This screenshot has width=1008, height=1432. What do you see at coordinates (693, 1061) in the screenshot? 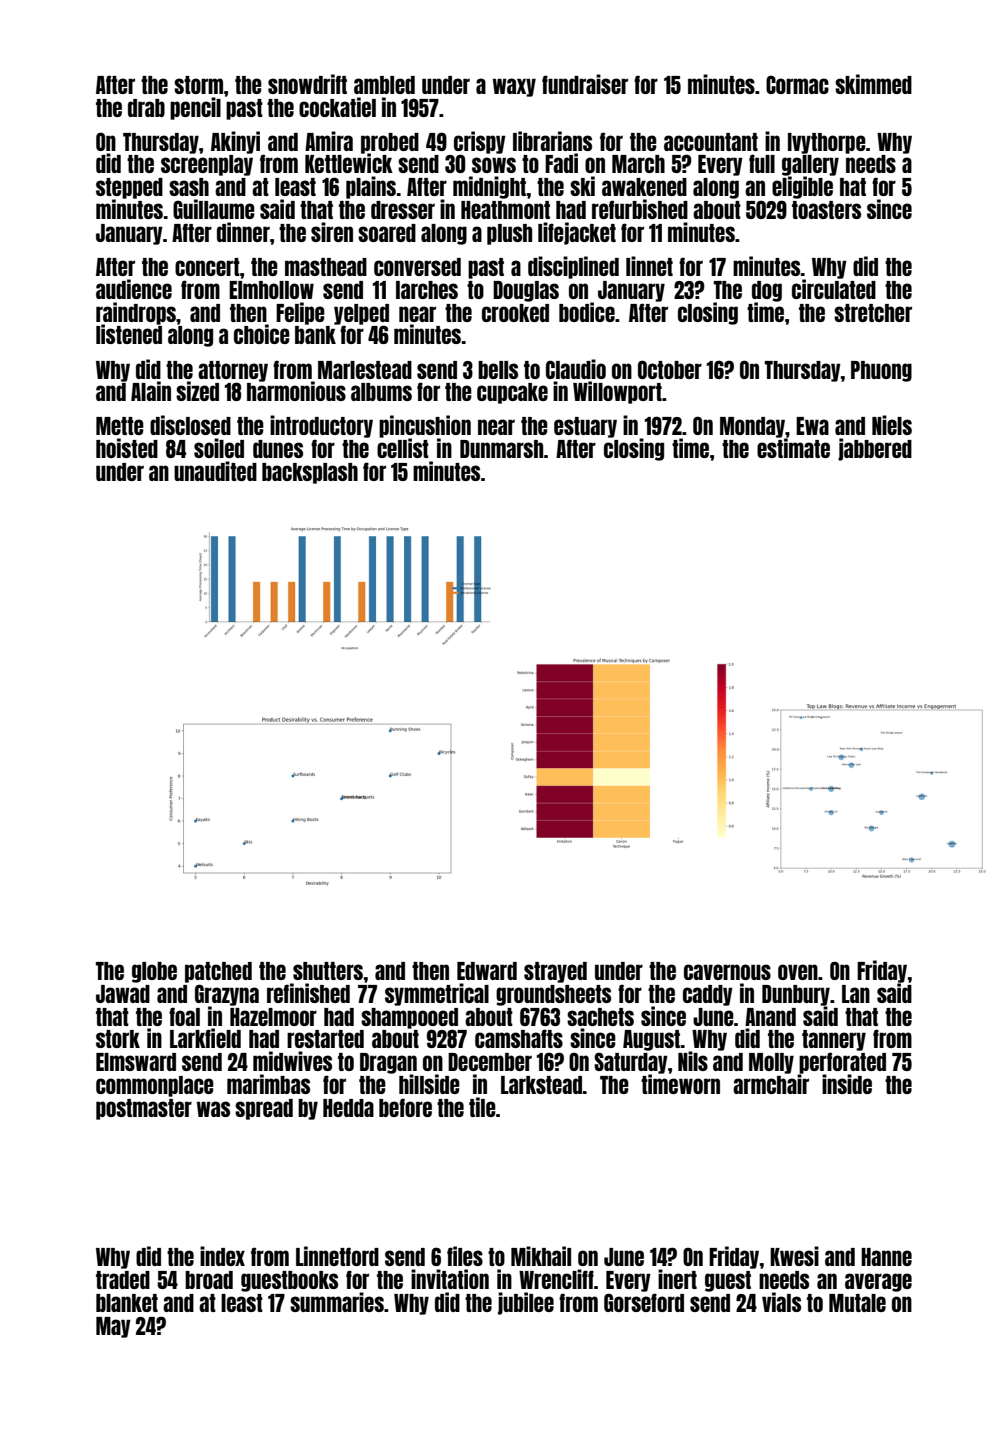
I see `Nils` at bounding box center [693, 1061].
